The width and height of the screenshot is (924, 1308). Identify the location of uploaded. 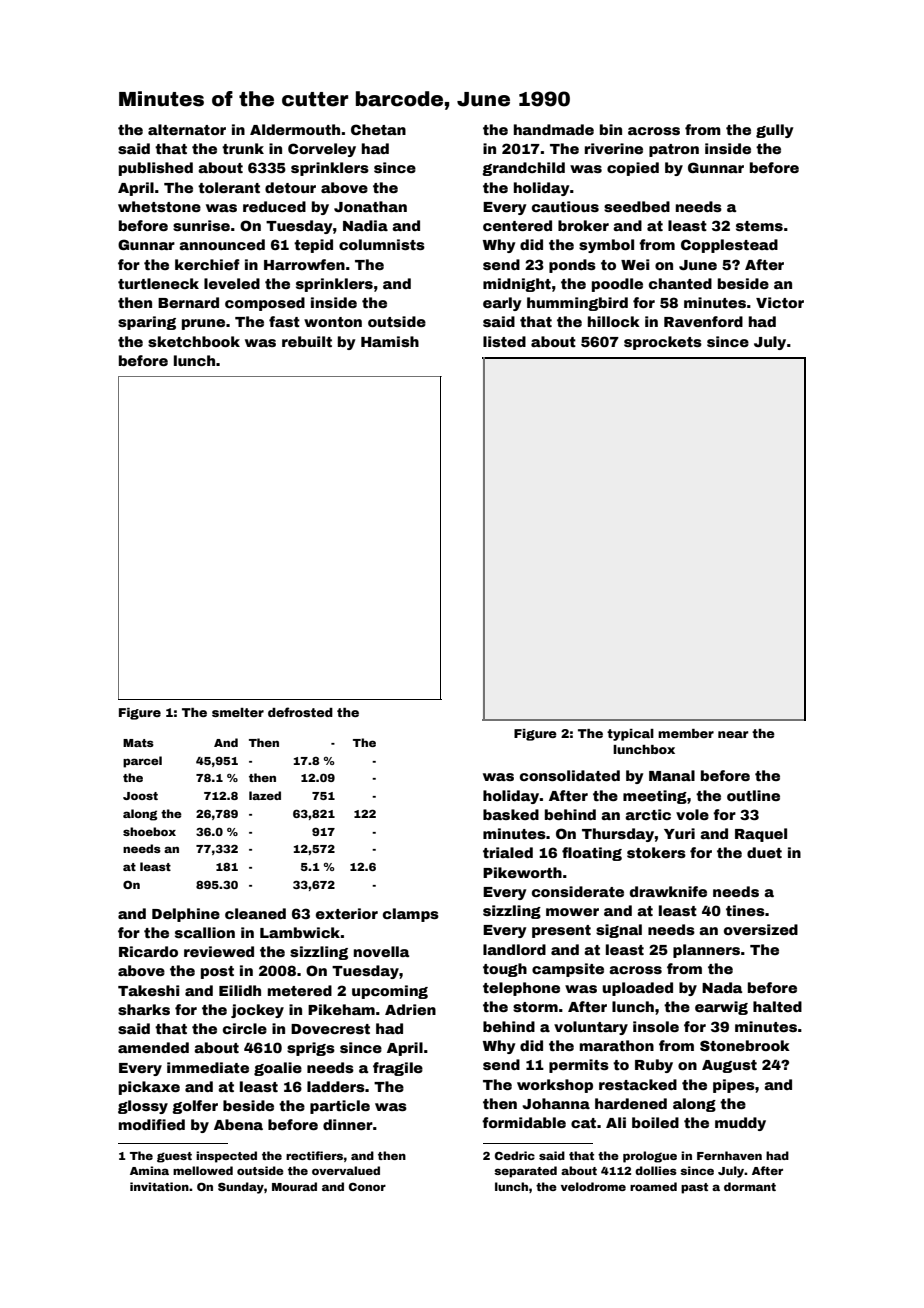
(637, 989).
